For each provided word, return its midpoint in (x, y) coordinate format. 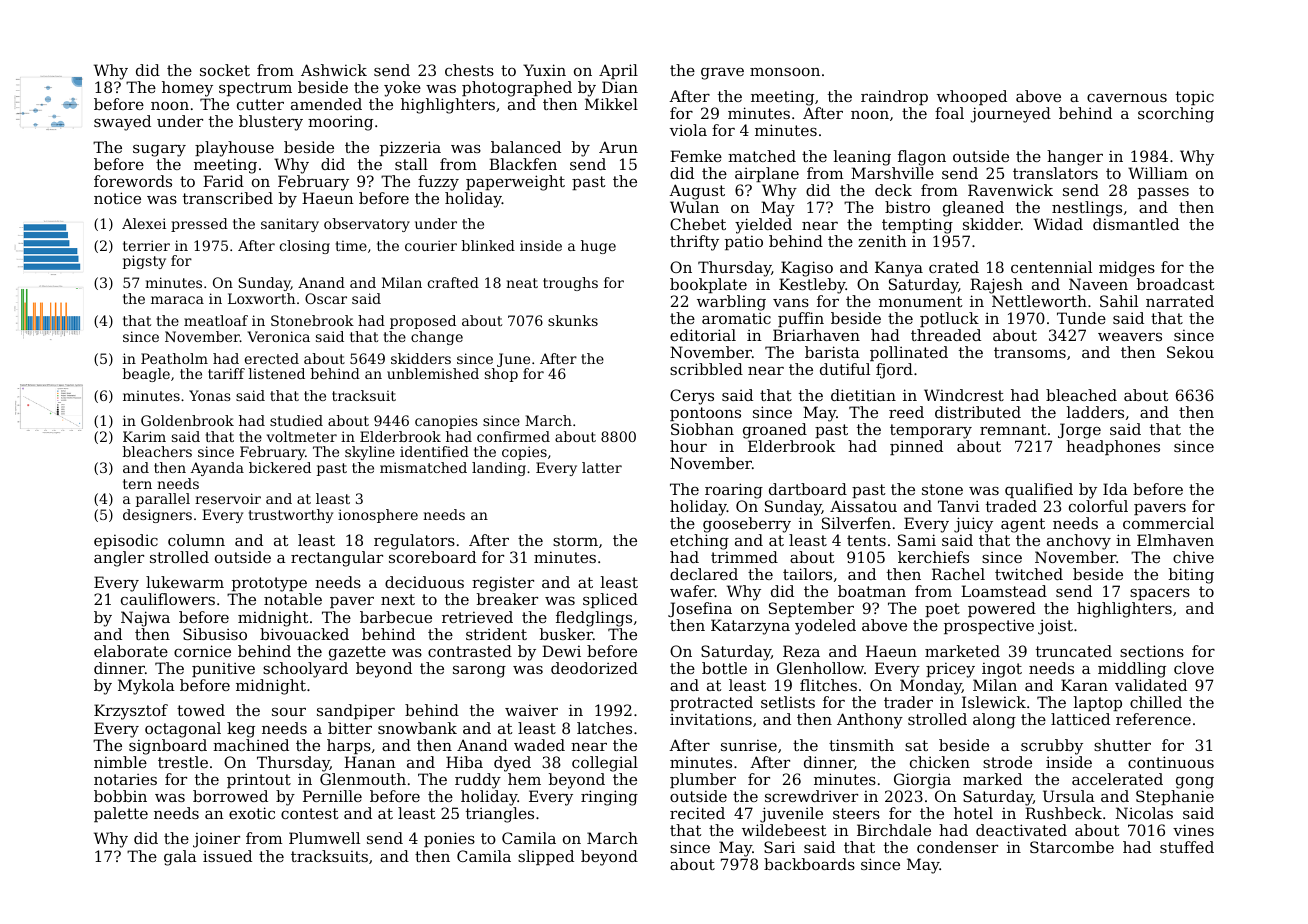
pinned (916, 447)
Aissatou (863, 506)
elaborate (131, 651)
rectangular (337, 559)
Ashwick (334, 70)
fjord (894, 371)
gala (180, 858)
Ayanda (217, 469)
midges (1127, 269)
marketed (962, 651)
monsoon (785, 71)
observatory (367, 225)
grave (722, 73)
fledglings (594, 619)
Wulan (694, 207)
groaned (775, 431)
